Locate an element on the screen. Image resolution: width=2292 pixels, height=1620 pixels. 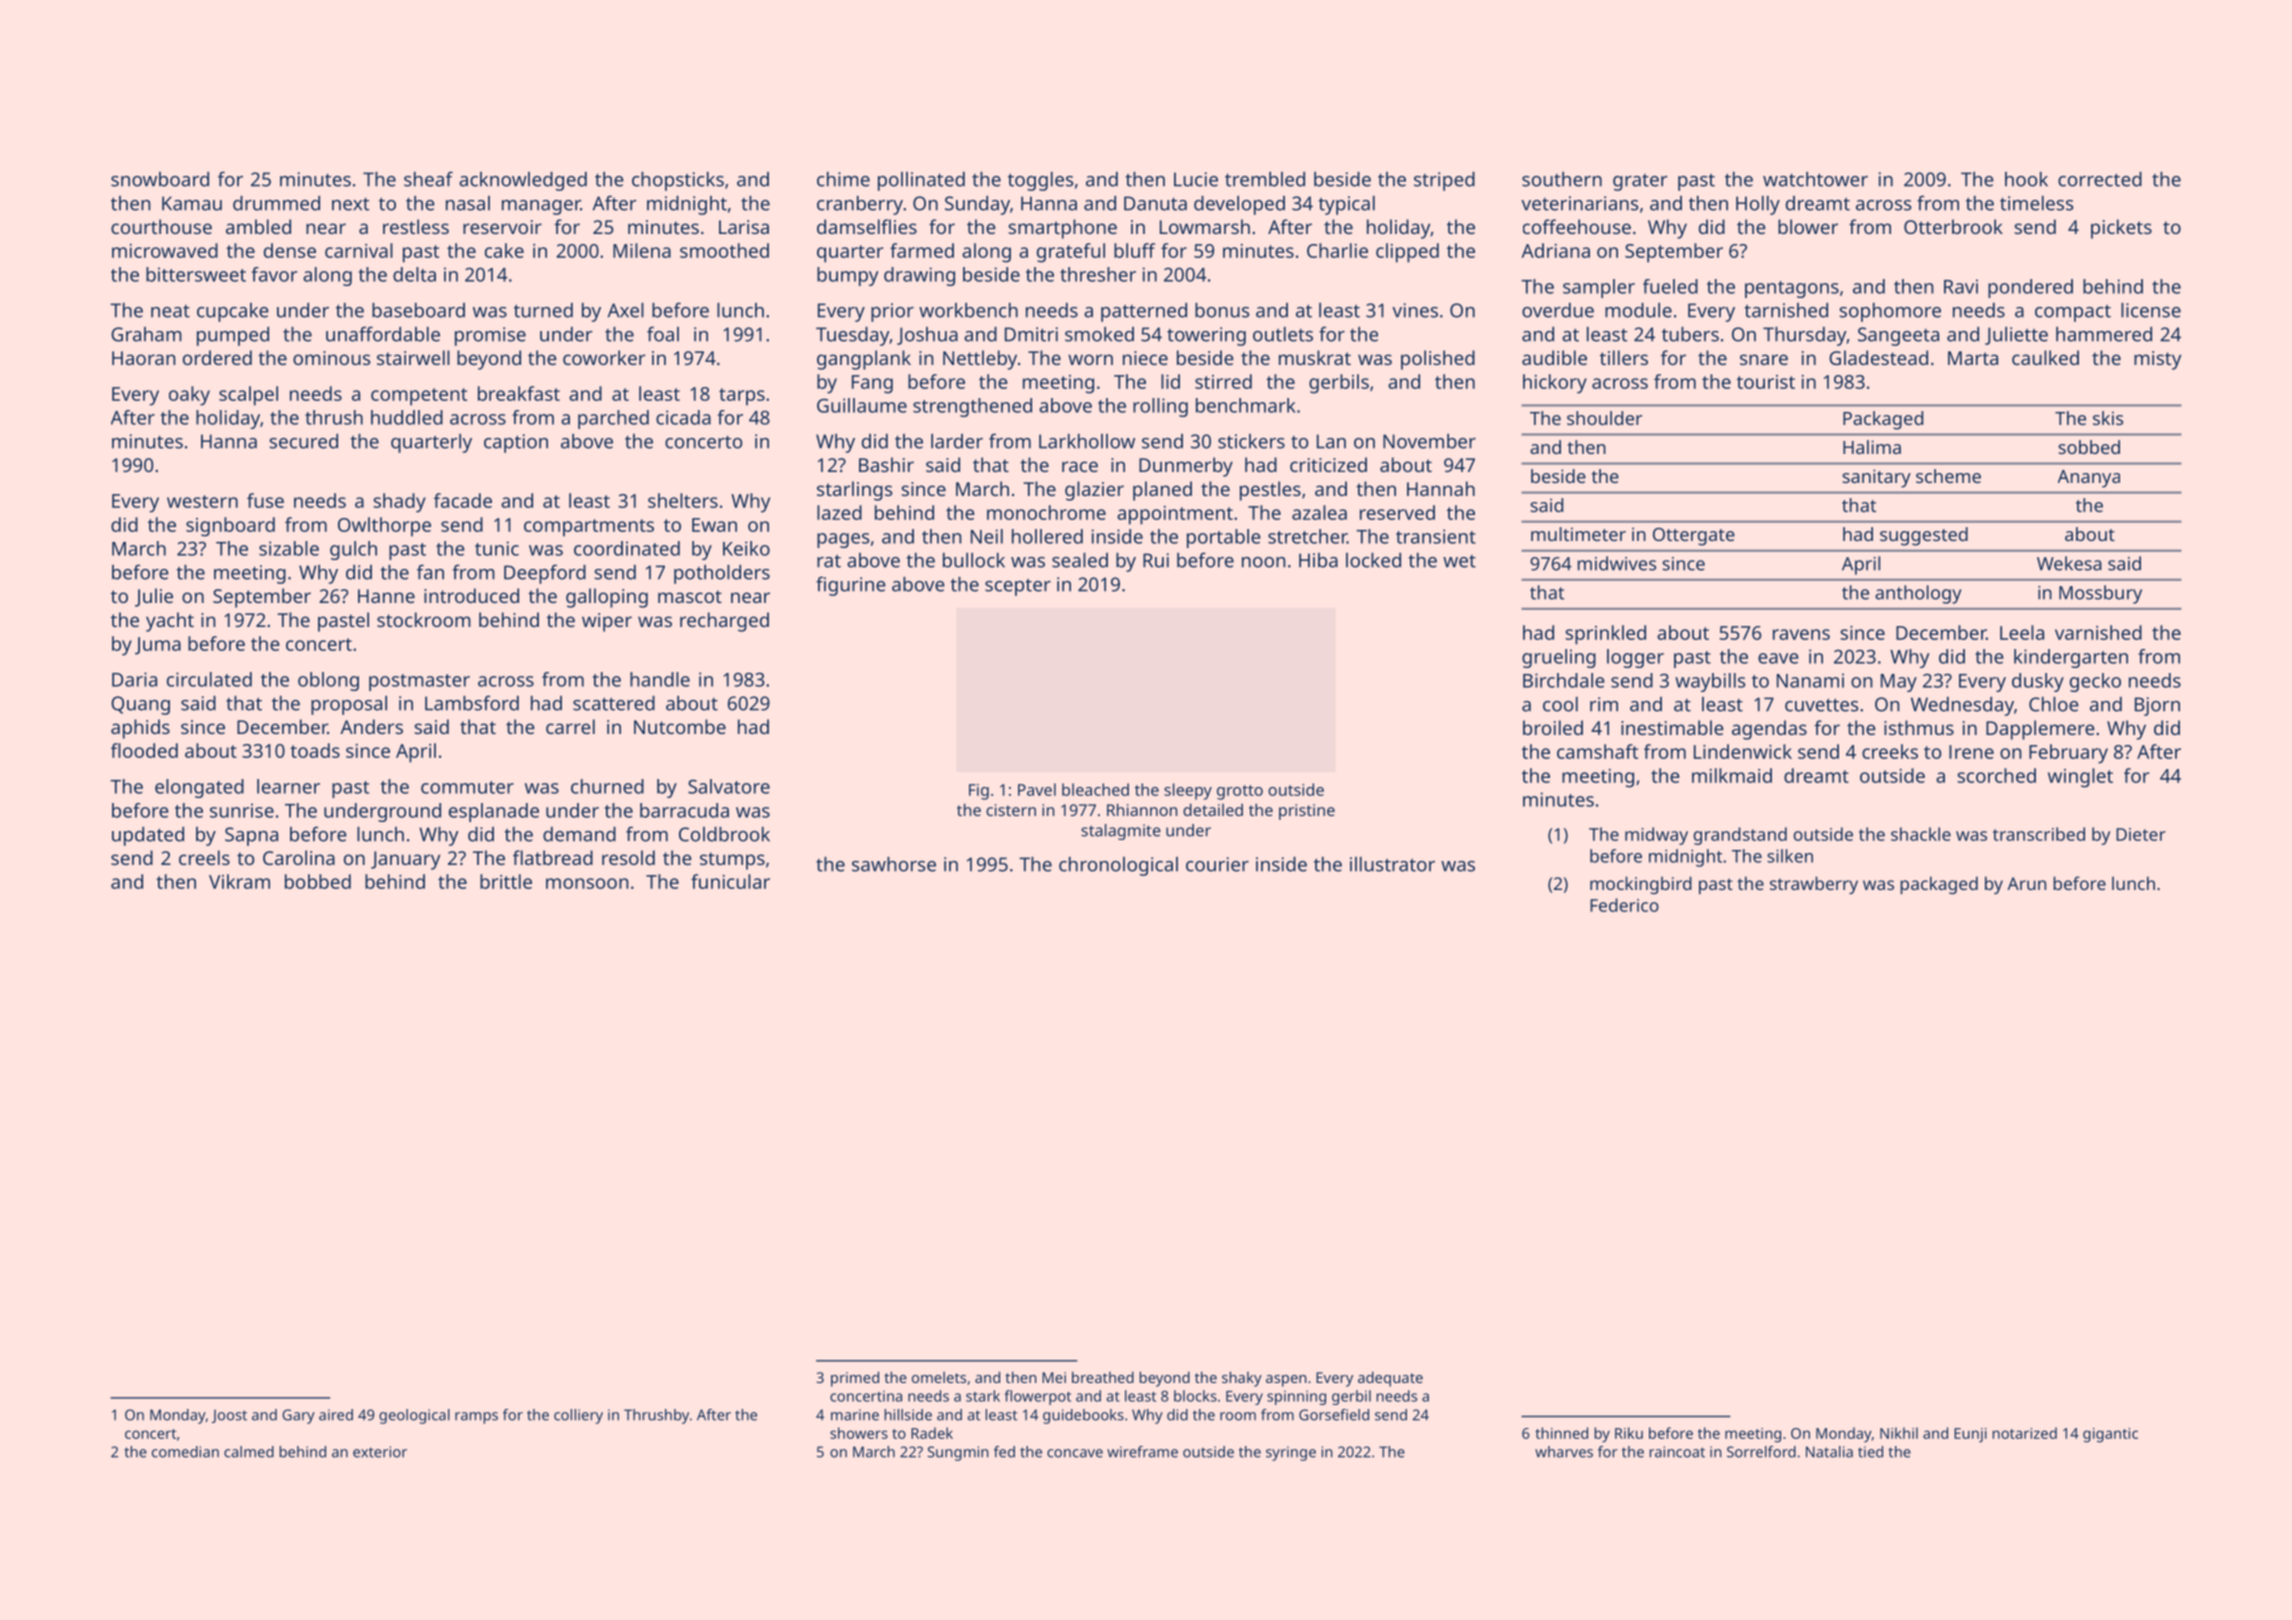
snowboard is located at coordinates (160, 179).
